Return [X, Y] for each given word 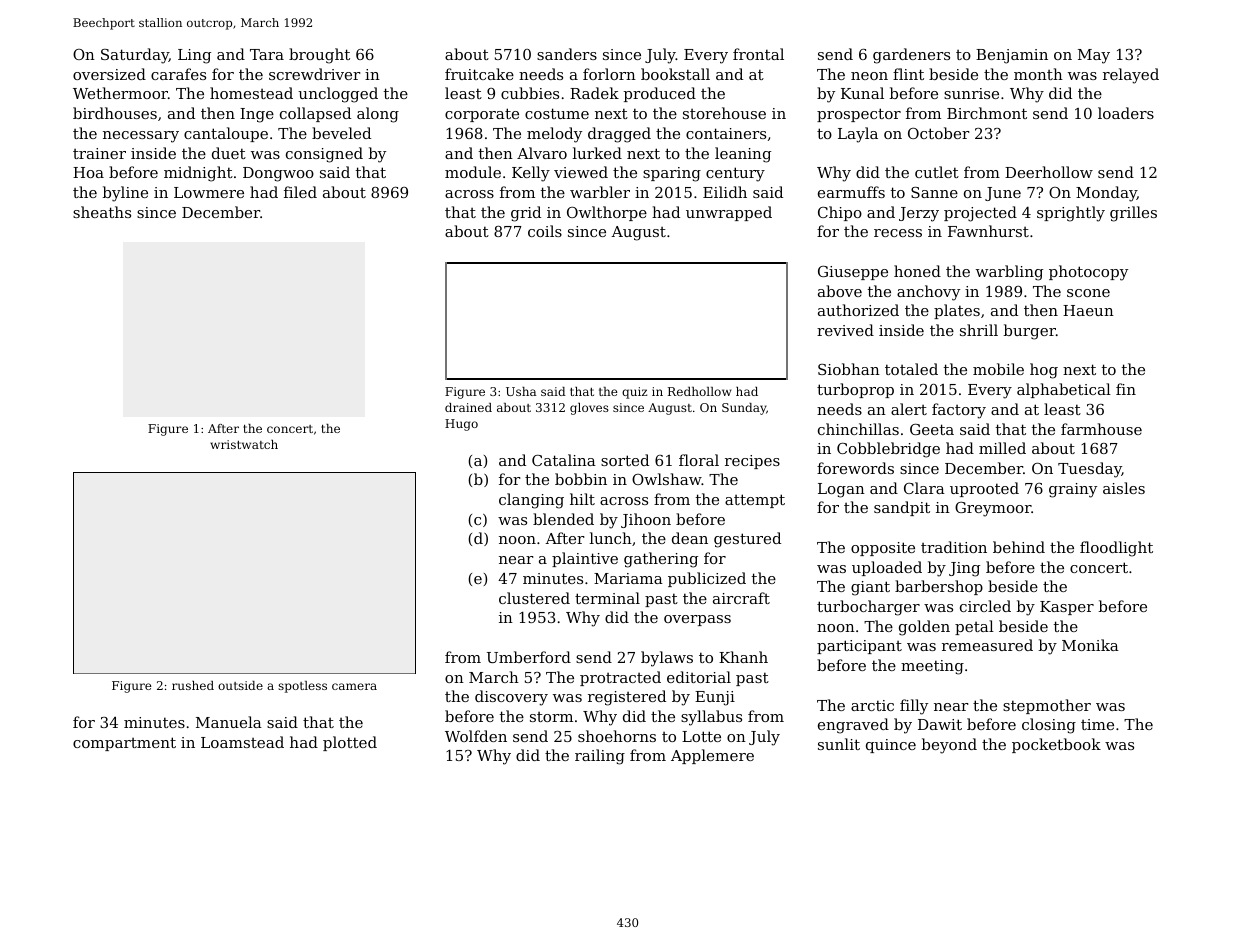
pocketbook [1056, 745]
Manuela [229, 722]
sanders [567, 54]
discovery [511, 698]
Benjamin [1012, 56]
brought [319, 56]
